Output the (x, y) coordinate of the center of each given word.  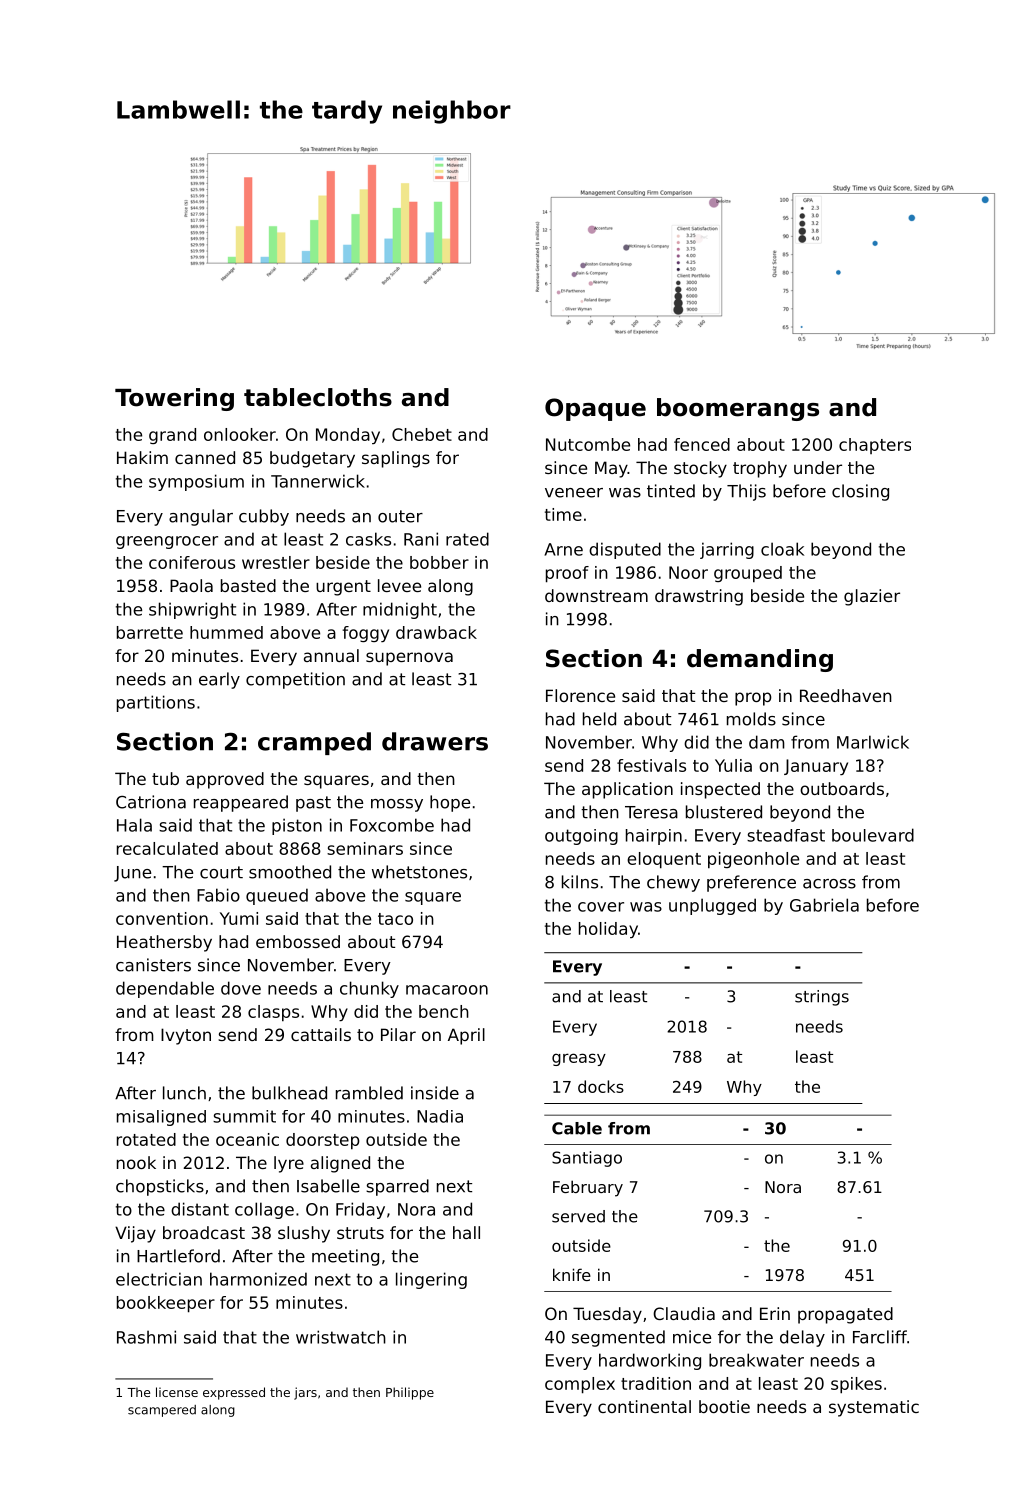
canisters (153, 965)
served (578, 1216)
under (818, 467)
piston (297, 826)
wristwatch (341, 1337)
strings (822, 998)
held (599, 719)
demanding (760, 660)
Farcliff (880, 1337)
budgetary (312, 459)
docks (601, 1086)
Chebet (422, 434)
